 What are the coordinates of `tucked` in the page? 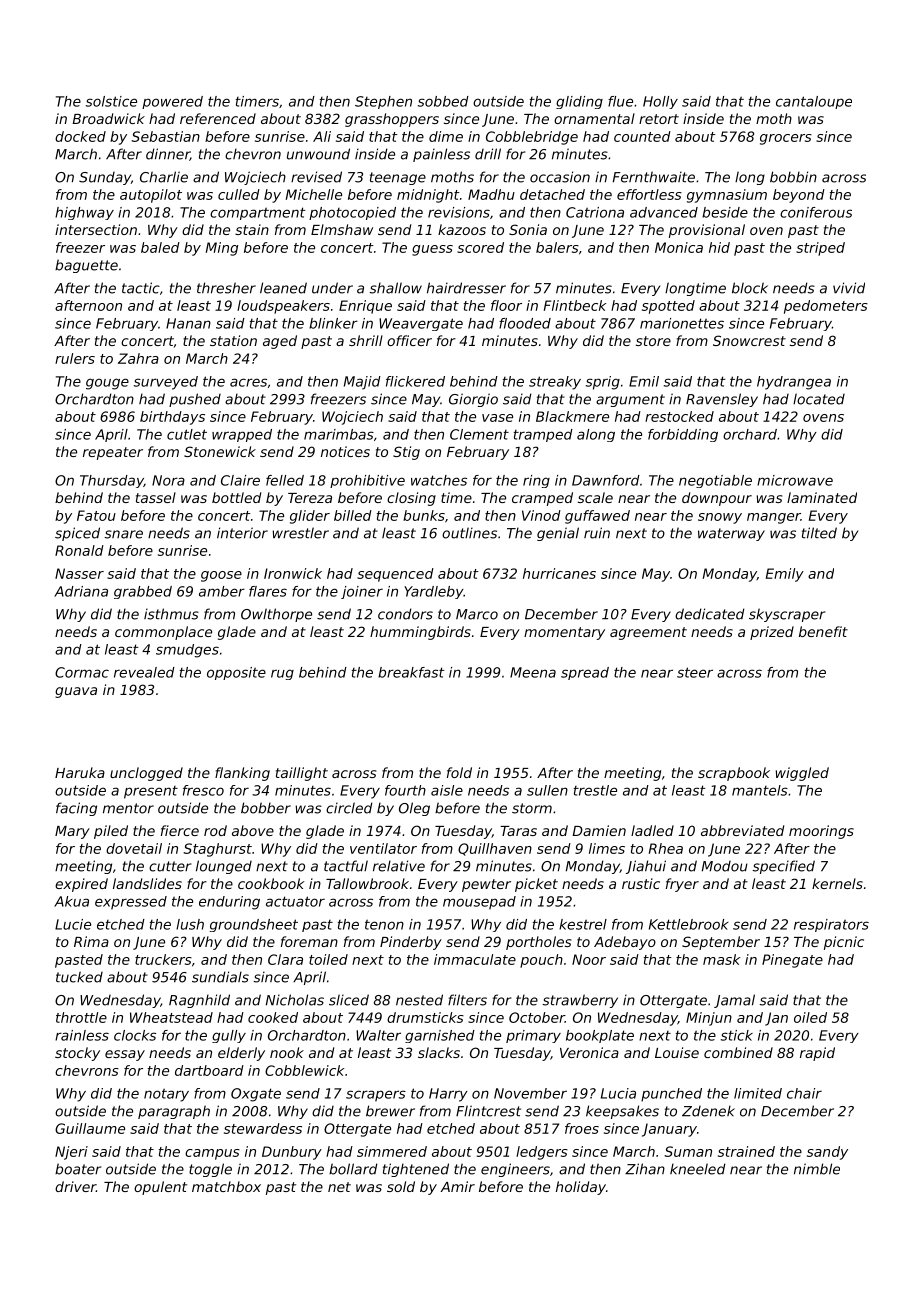 It's located at (79, 977).
